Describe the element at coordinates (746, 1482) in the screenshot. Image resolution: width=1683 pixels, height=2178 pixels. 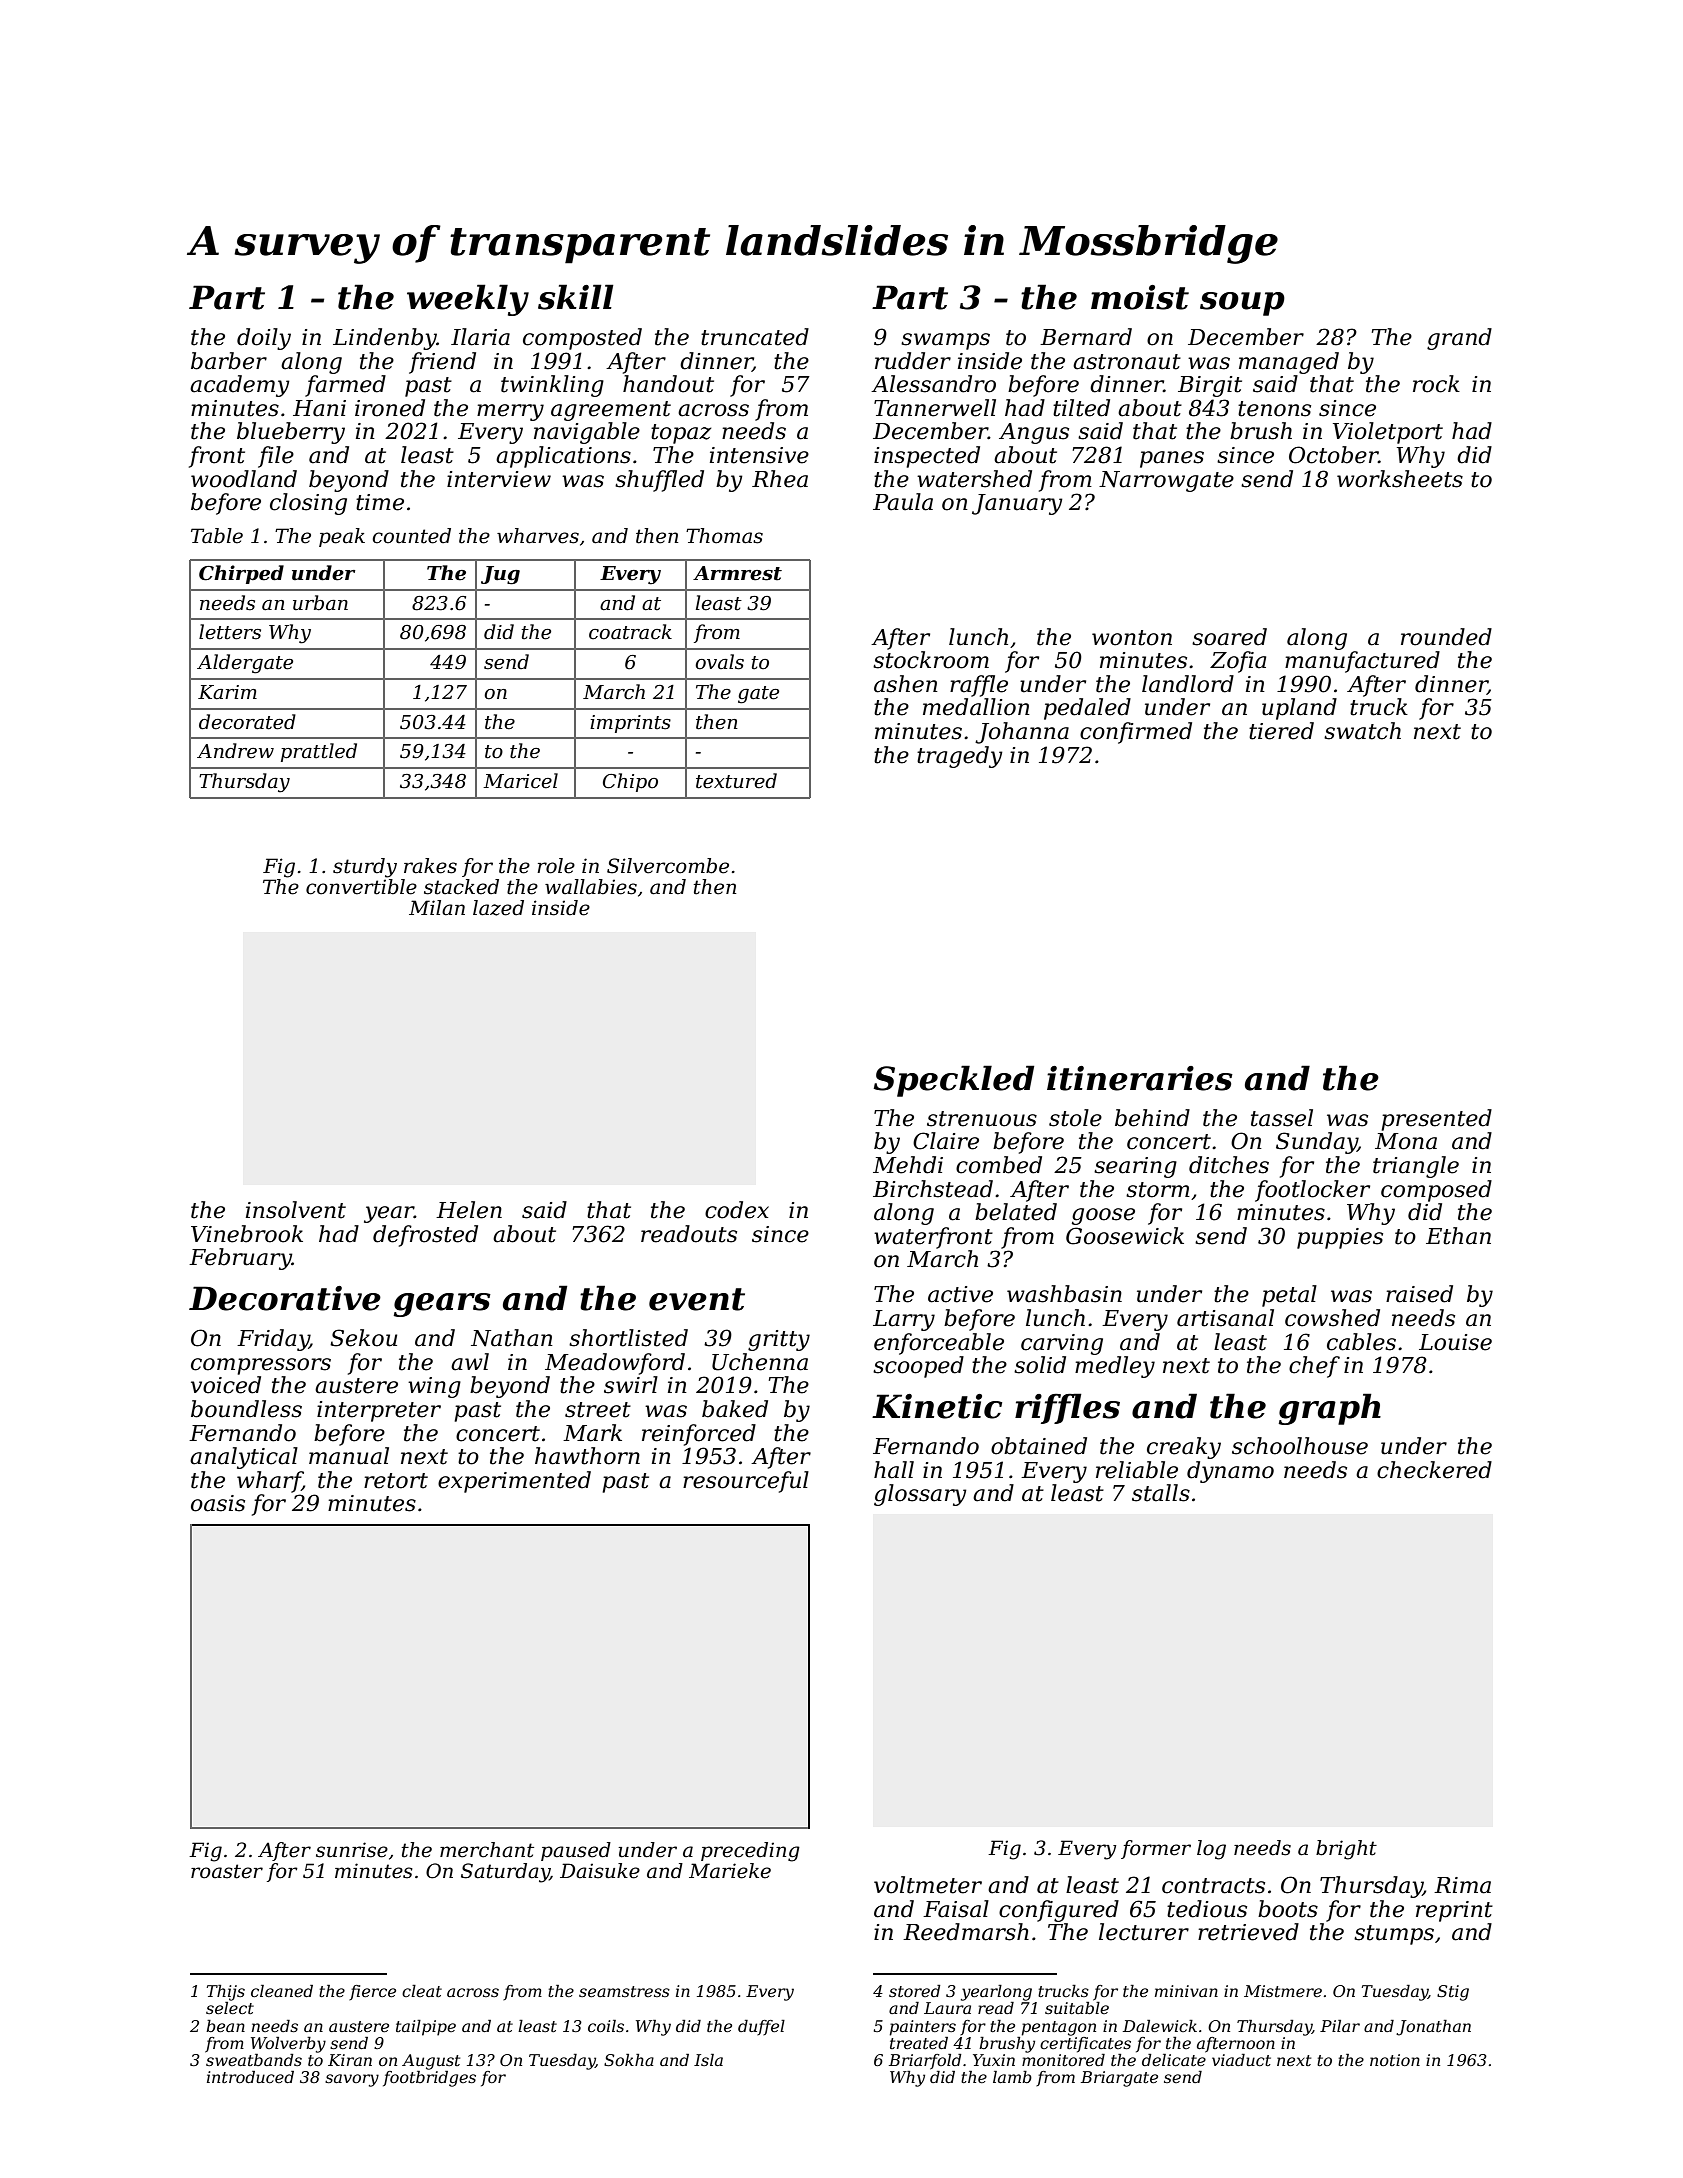
I see `resourceful` at that location.
